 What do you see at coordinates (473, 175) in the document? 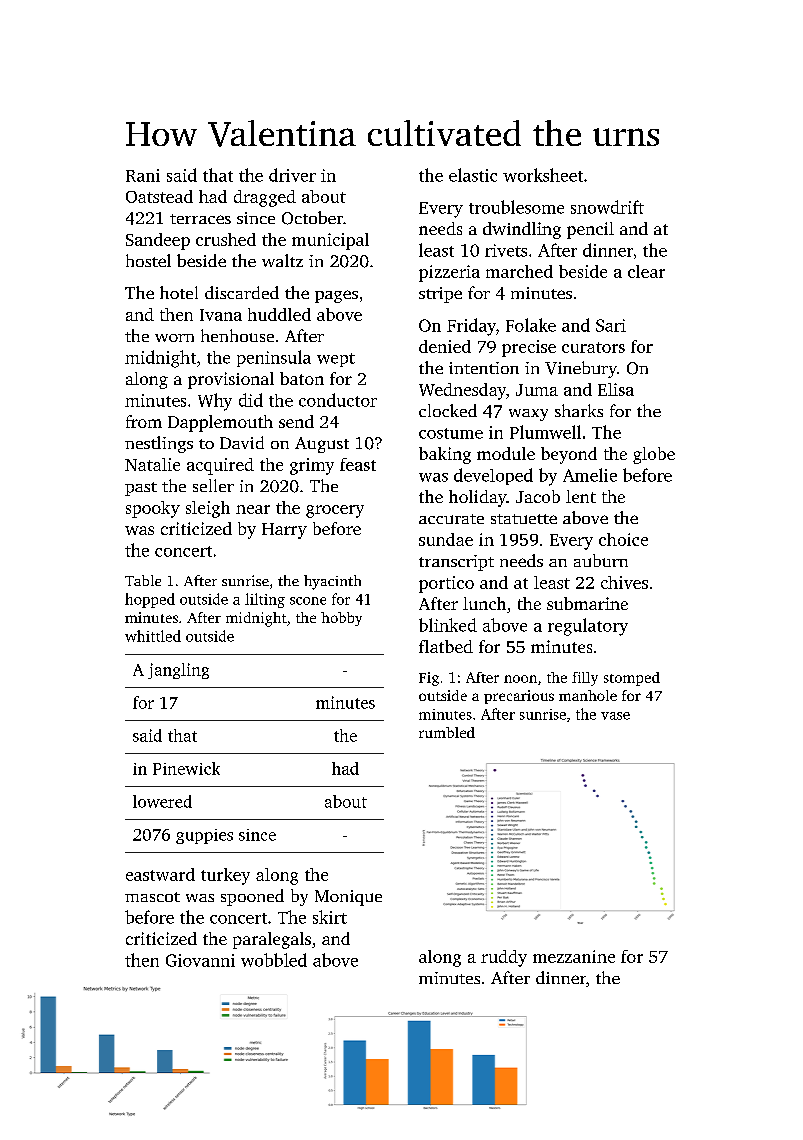
I see `elastic` at bounding box center [473, 175].
